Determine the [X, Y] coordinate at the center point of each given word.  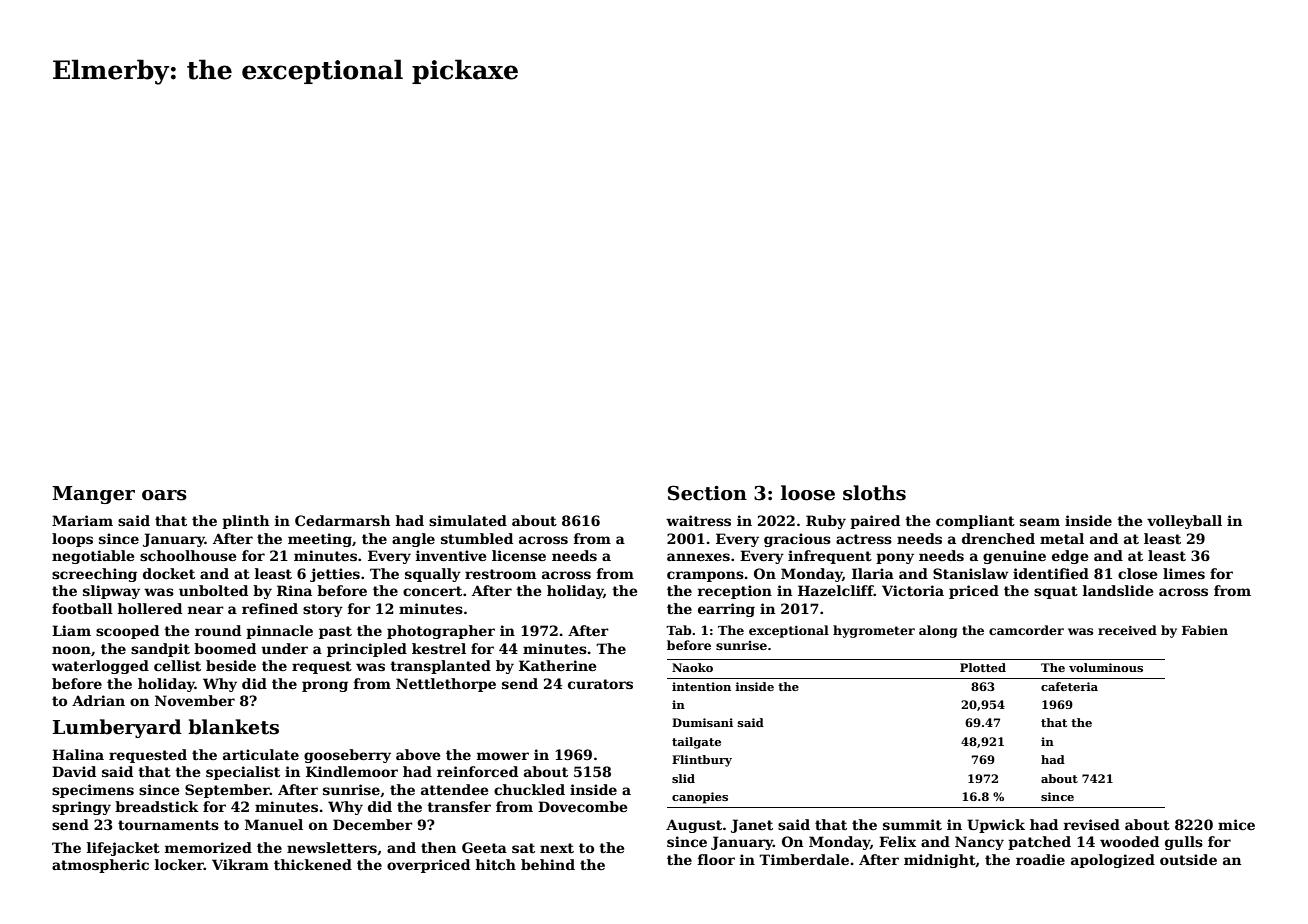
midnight [940, 861]
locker [179, 864]
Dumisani [702, 722]
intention [701, 686]
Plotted [983, 667]
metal [1062, 538]
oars [164, 495]
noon [71, 650]
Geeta [484, 847]
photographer [441, 632]
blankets [233, 727]
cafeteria [1069, 686]
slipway [111, 592]
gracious [797, 540]
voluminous [1106, 667]
